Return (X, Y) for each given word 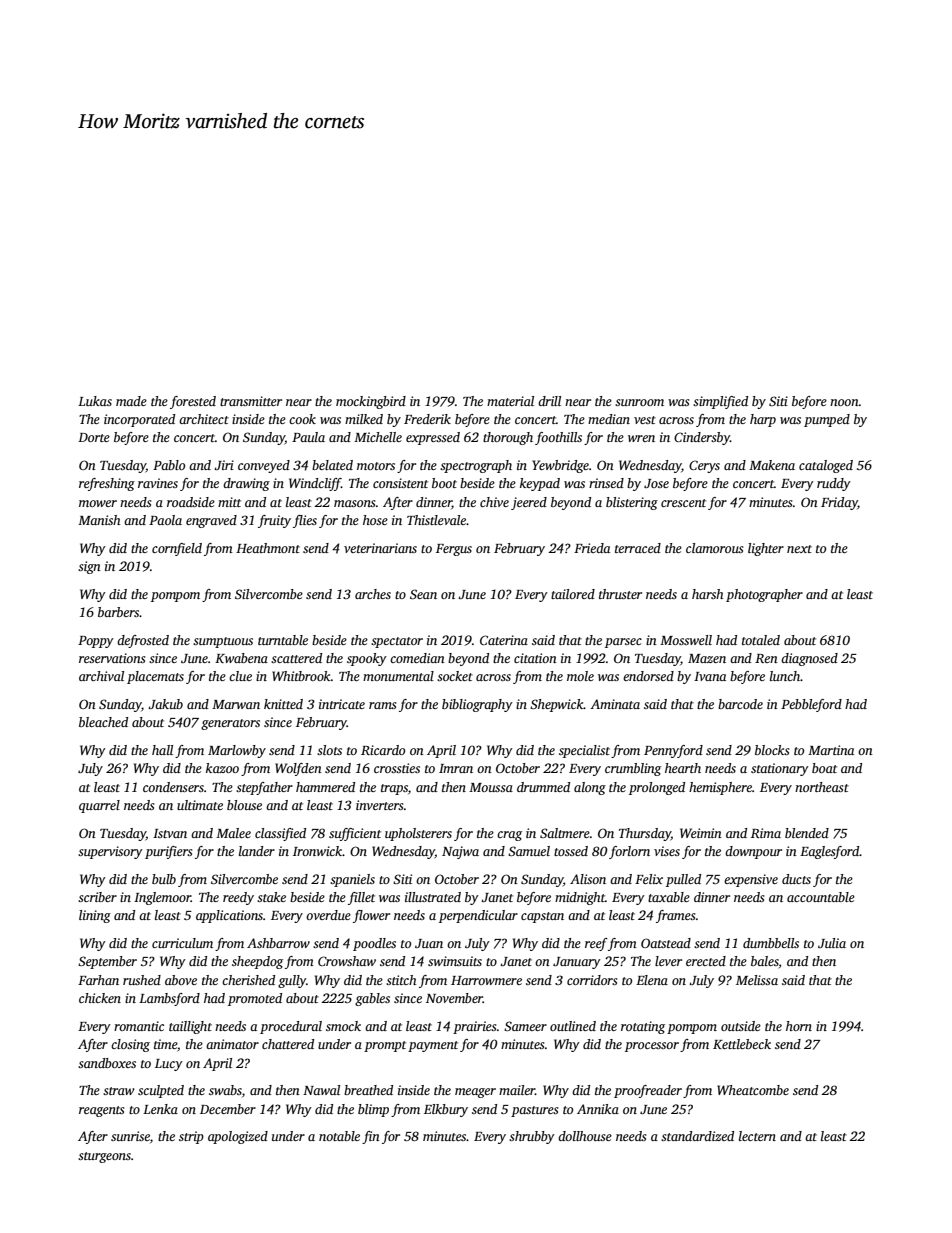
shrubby (532, 1137)
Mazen (707, 658)
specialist (584, 751)
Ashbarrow (278, 943)
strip (191, 1137)
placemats (155, 677)
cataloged (826, 466)
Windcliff (315, 484)
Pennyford (673, 751)
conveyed (264, 466)
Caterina (504, 640)
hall (162, 750)
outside (741, 1026)
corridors (592, 980)
